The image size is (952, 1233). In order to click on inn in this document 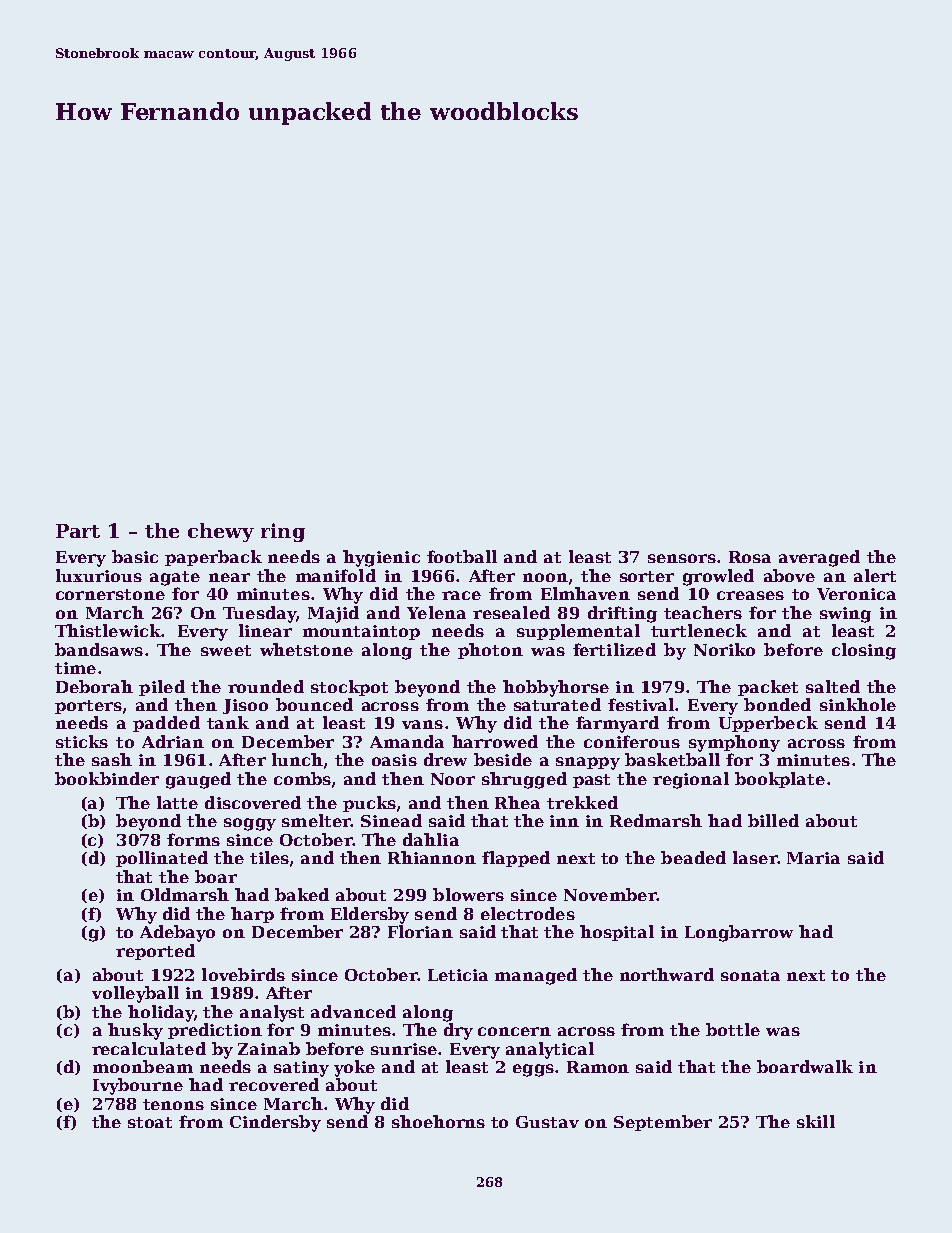, I will do `click(564, 821)`.
